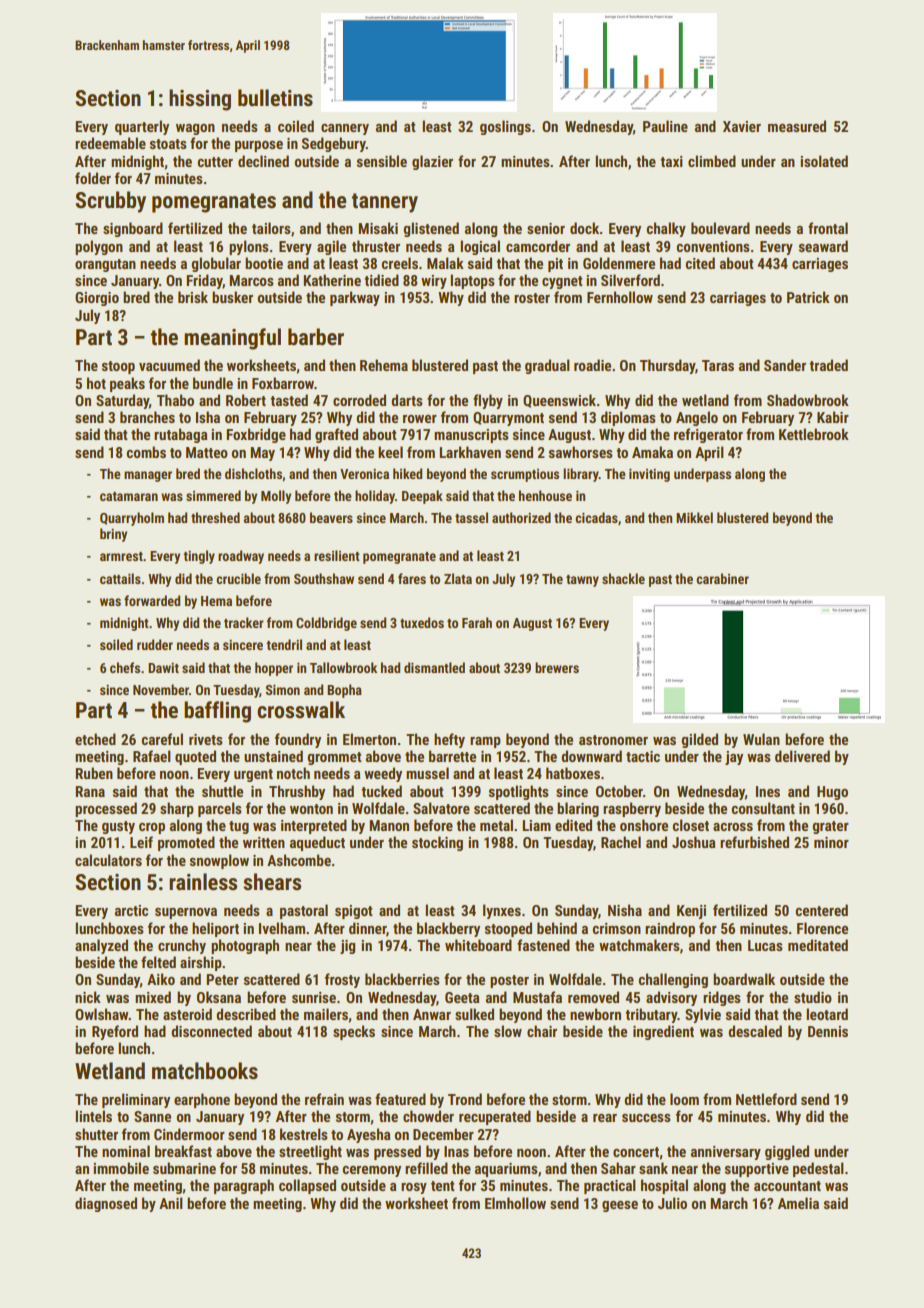 This image has width=924, height=1308. What do you see at coordinates (722, 578) in the image?
I see `carabiner` at bounding box center [722, 578].
